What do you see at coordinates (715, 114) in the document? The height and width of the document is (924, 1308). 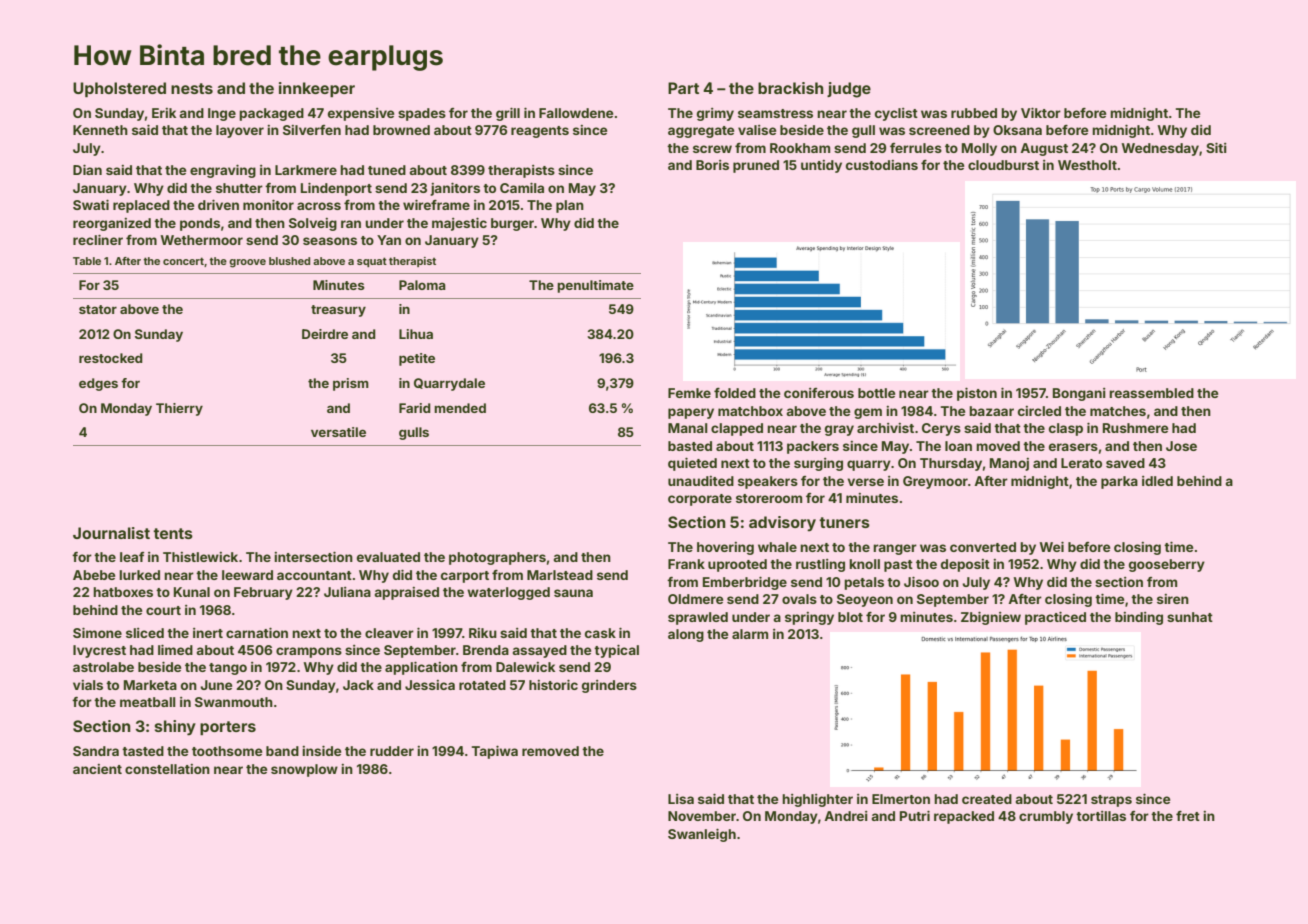 I see `grimy` at bounding box center [715, 114].
